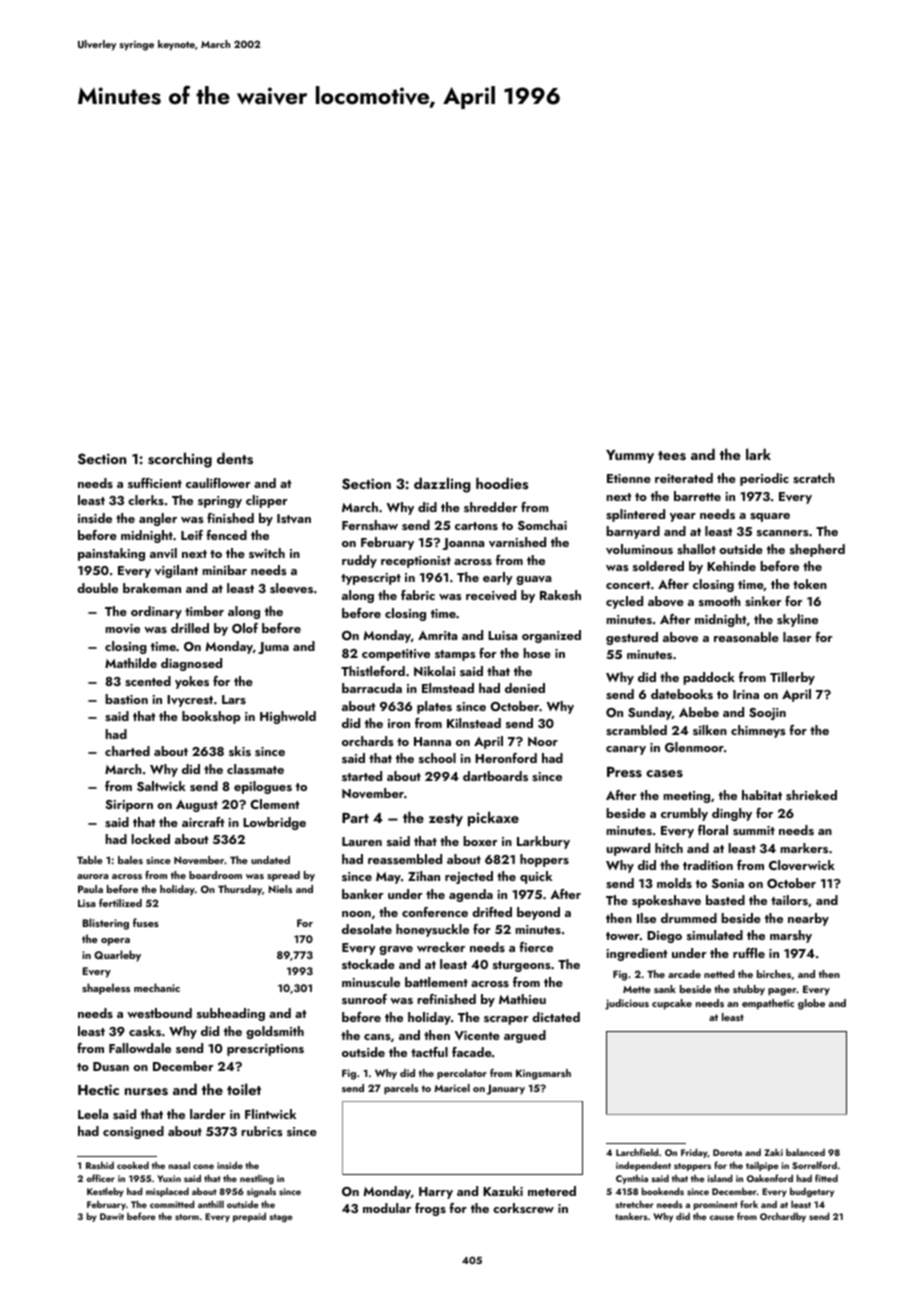  What do you see at coordinates (267, 501) in the screenshot?
I see `clipper` at bounding box center [267, 501].
